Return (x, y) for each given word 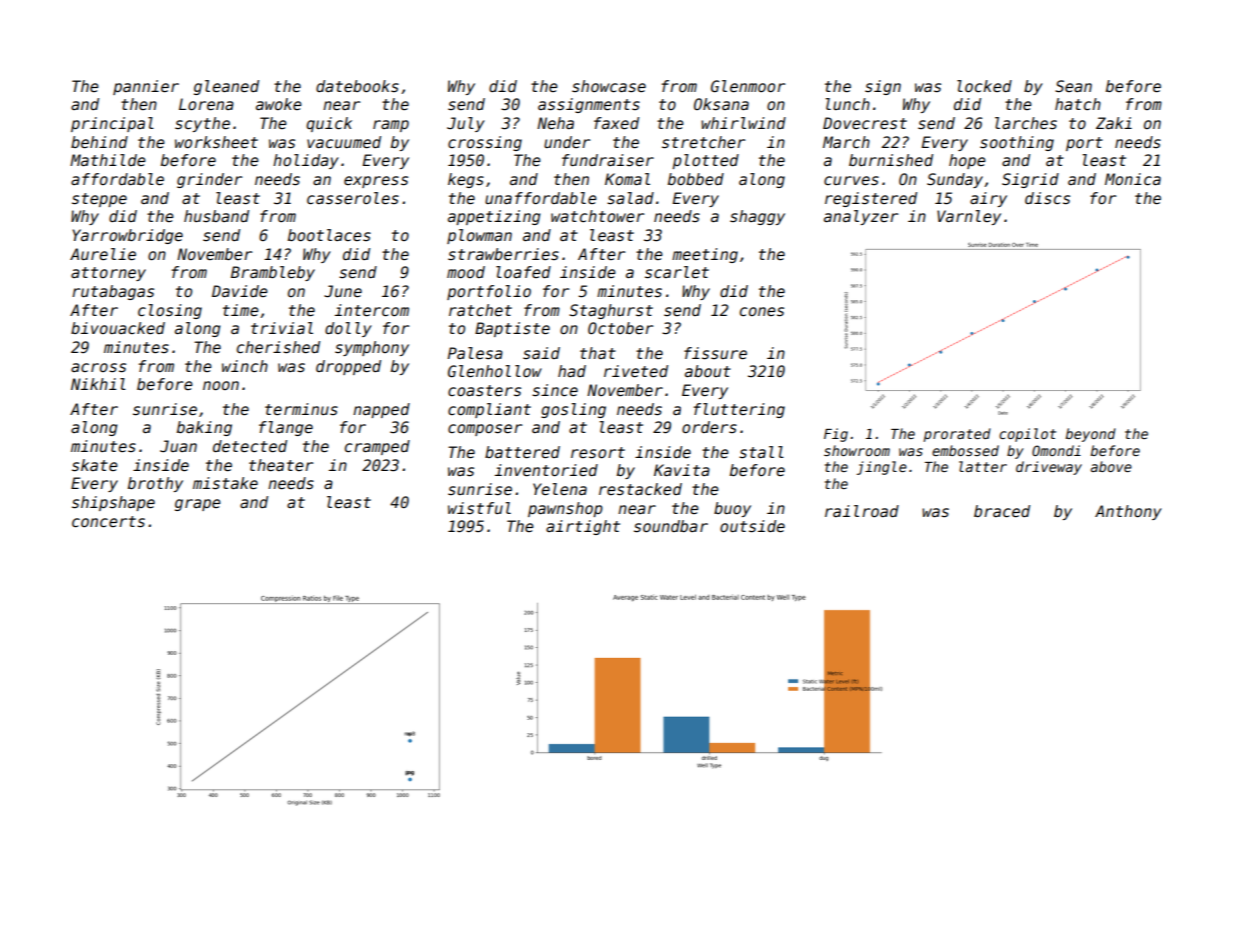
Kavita (682, 470)
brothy (155, 484)
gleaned (226, 87)
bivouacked (118, 328)
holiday (306, 161)
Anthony (1128, 512)
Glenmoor (748, 86)
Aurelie (103, 254)
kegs (466, 180)
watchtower (597, 216)
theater (281, 465)
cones (762, 312)
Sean (1073, 86)
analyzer (861, 217)
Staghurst (611, 311)
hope (967, 161)
